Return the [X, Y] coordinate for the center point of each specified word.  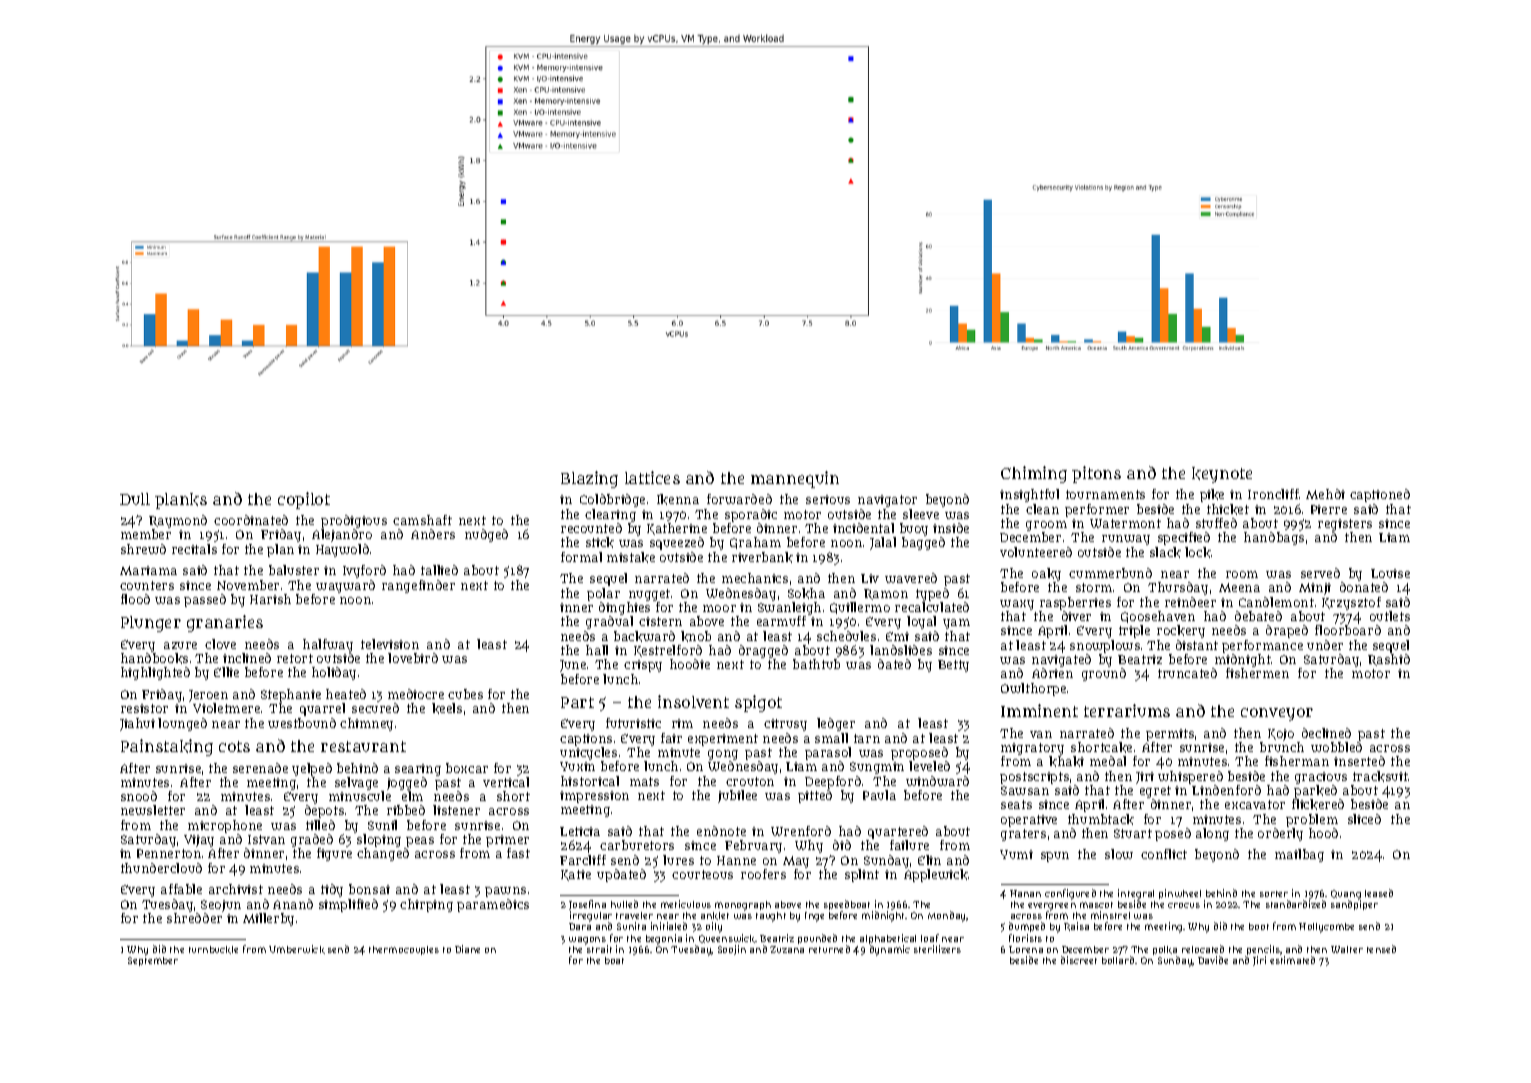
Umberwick [297, 949]
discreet [1079, 960]
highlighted [155, 673]
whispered [1190, 777]
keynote [1222, 475]
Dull [135, 499]
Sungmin [877, 768]
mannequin [795, 479]
